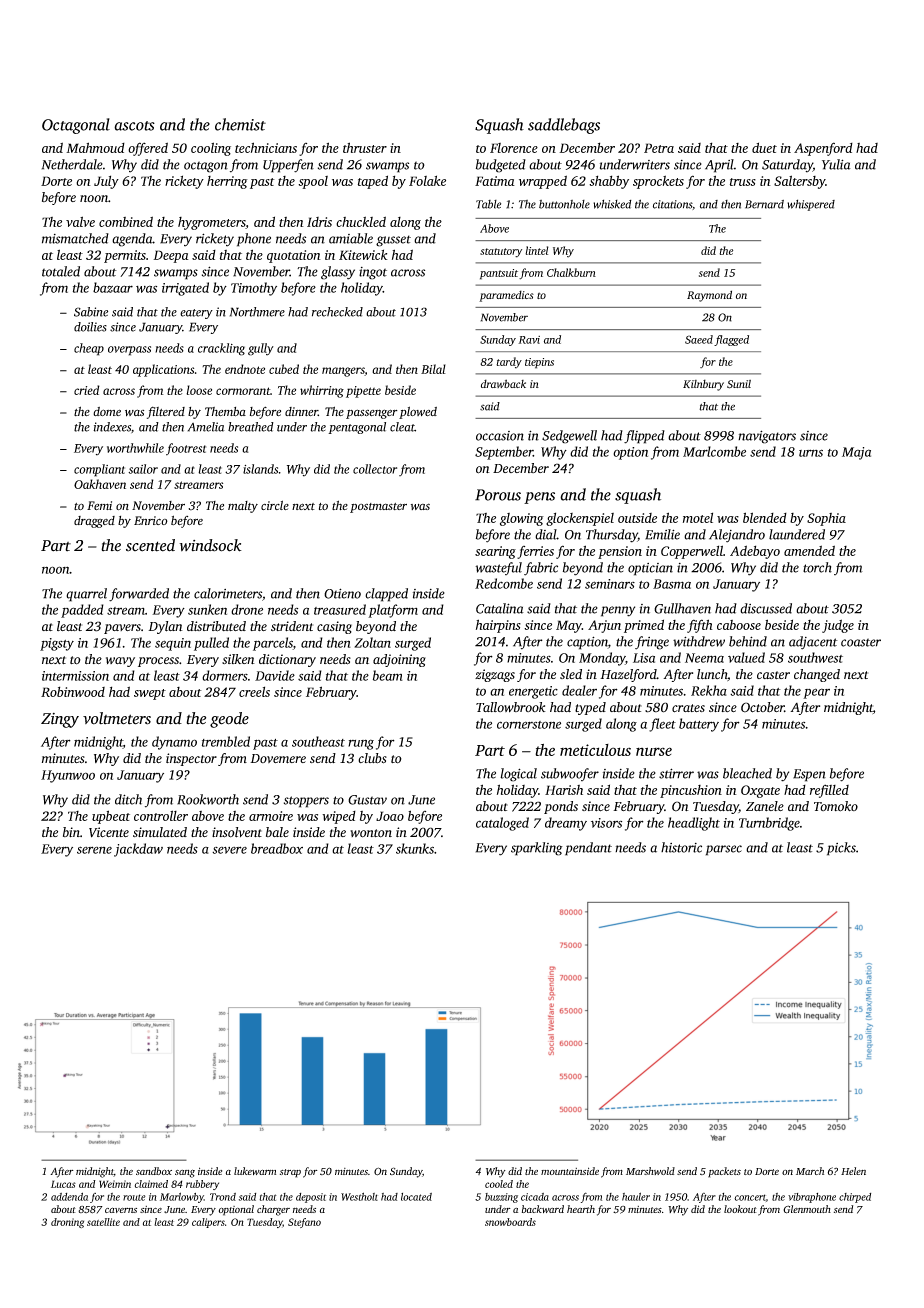 The image size is (924, 1308). What do you see at coordinates (714, 451) in the image?
I see `Marlcombe` at bounding box center [714, 451].
